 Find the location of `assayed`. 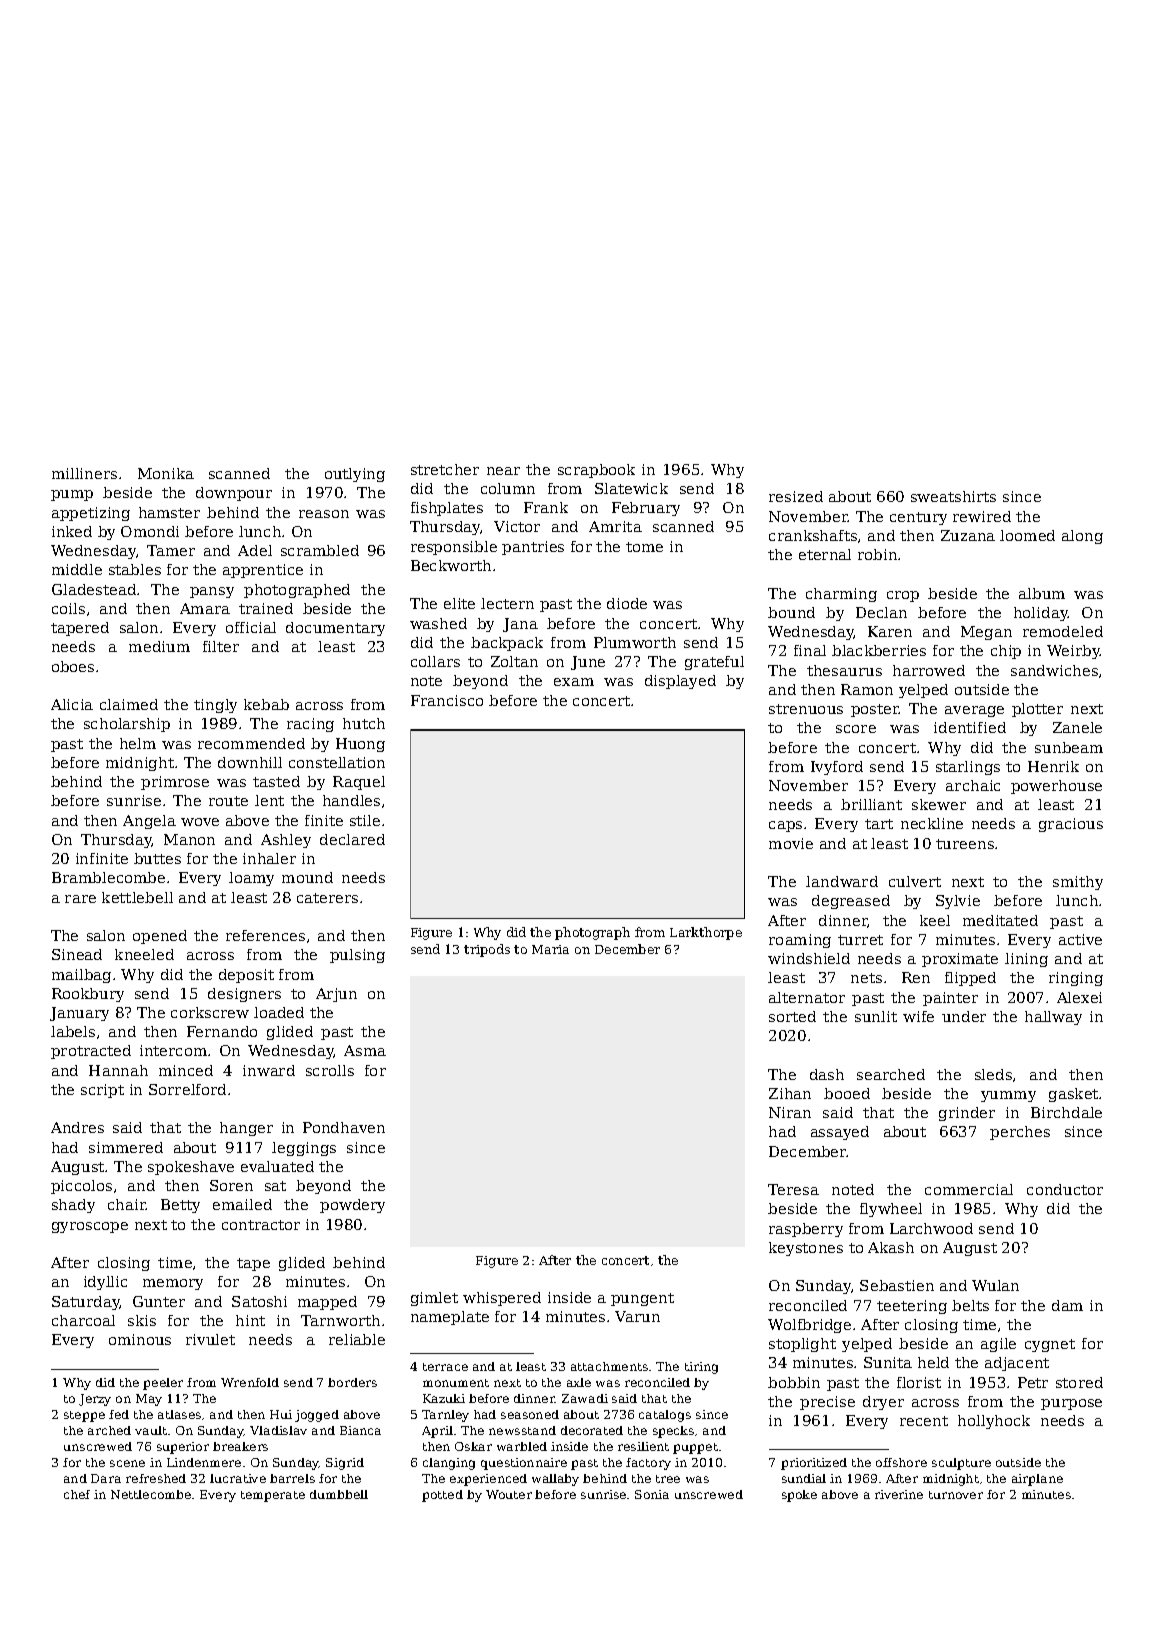

assayed is located at coordinates (840, 1133).
